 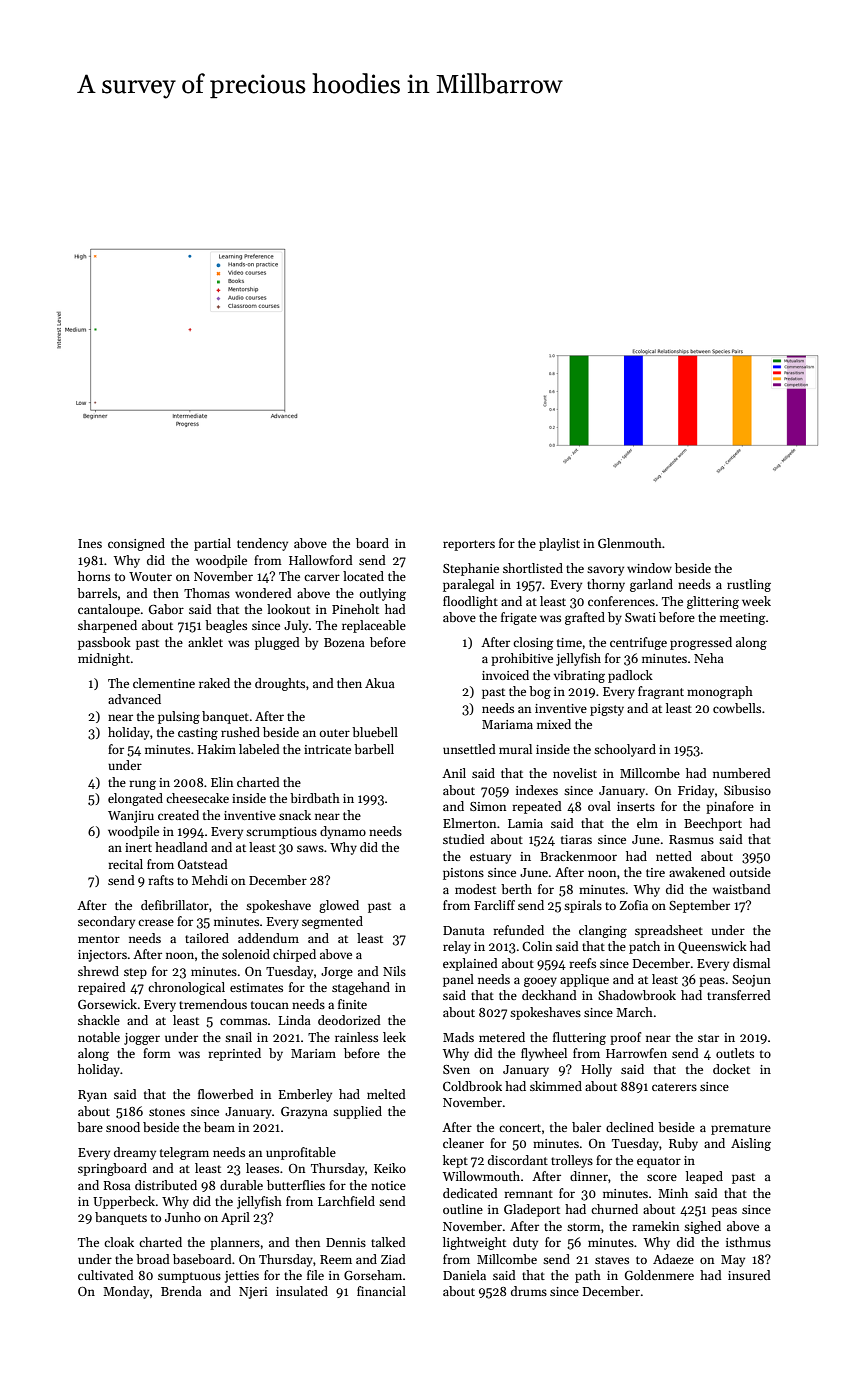 What do you see at coordinates (222, 782) in the screenshot?
I see `Elin` at bounding box center [222, 782].
